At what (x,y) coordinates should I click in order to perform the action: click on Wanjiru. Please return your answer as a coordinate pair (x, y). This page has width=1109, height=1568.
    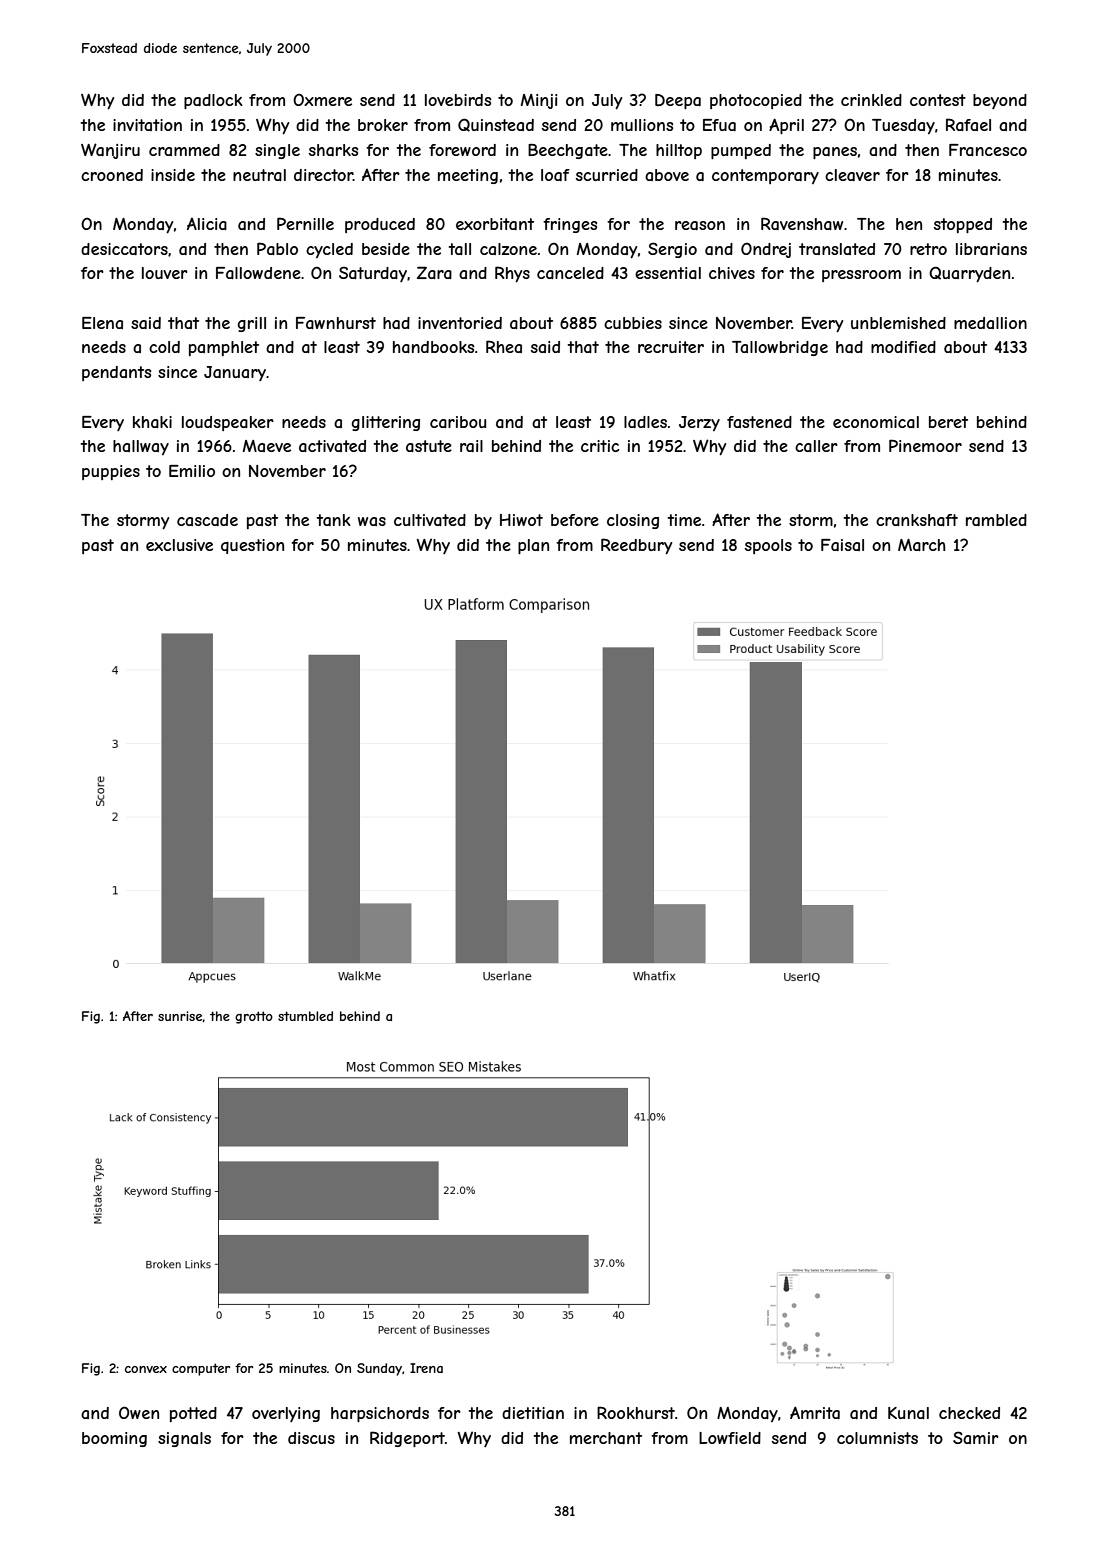
    Looking at the image, I should click on (110, 151).
